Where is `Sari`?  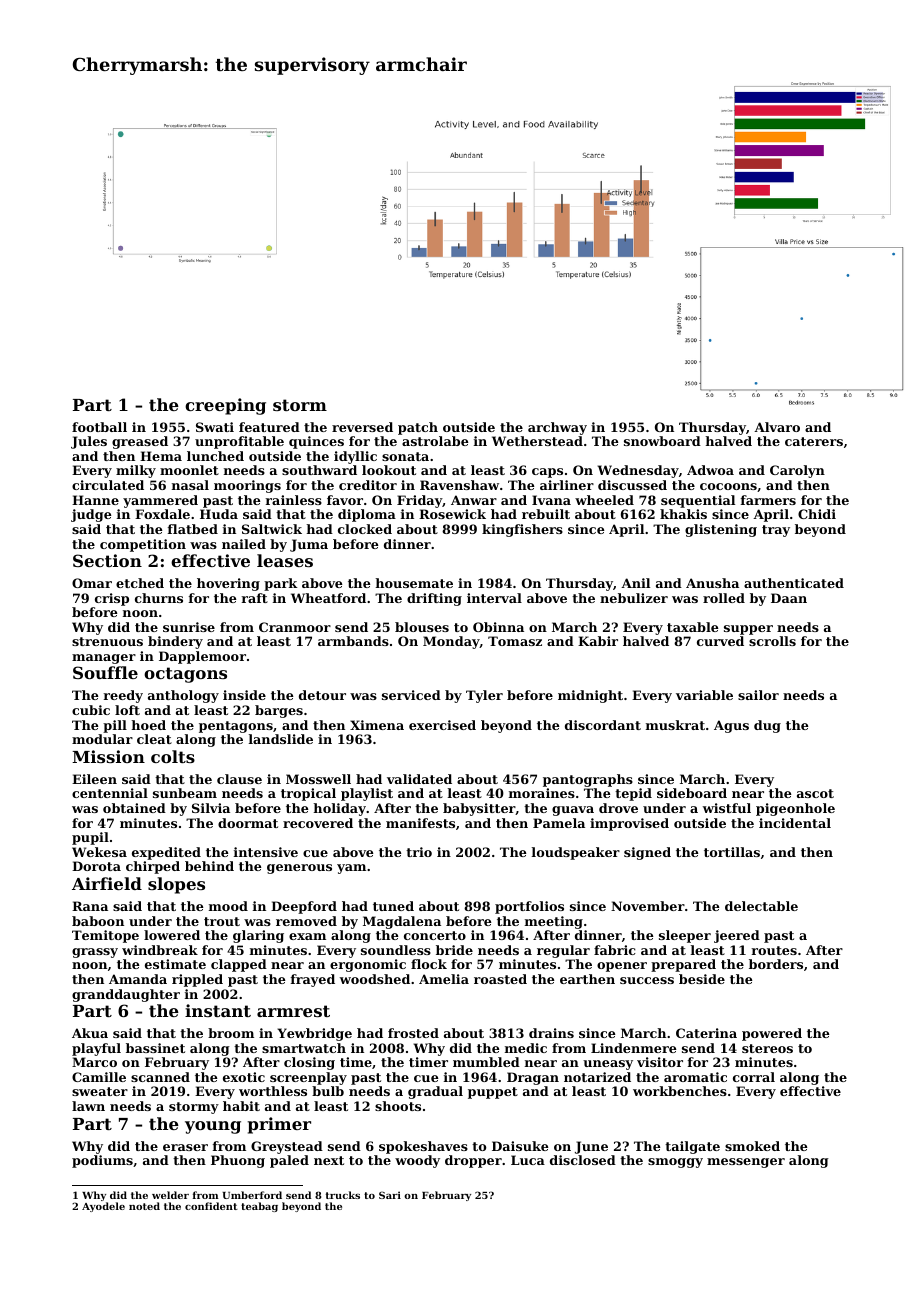
Sari is located at coordinates (390, 1195).
